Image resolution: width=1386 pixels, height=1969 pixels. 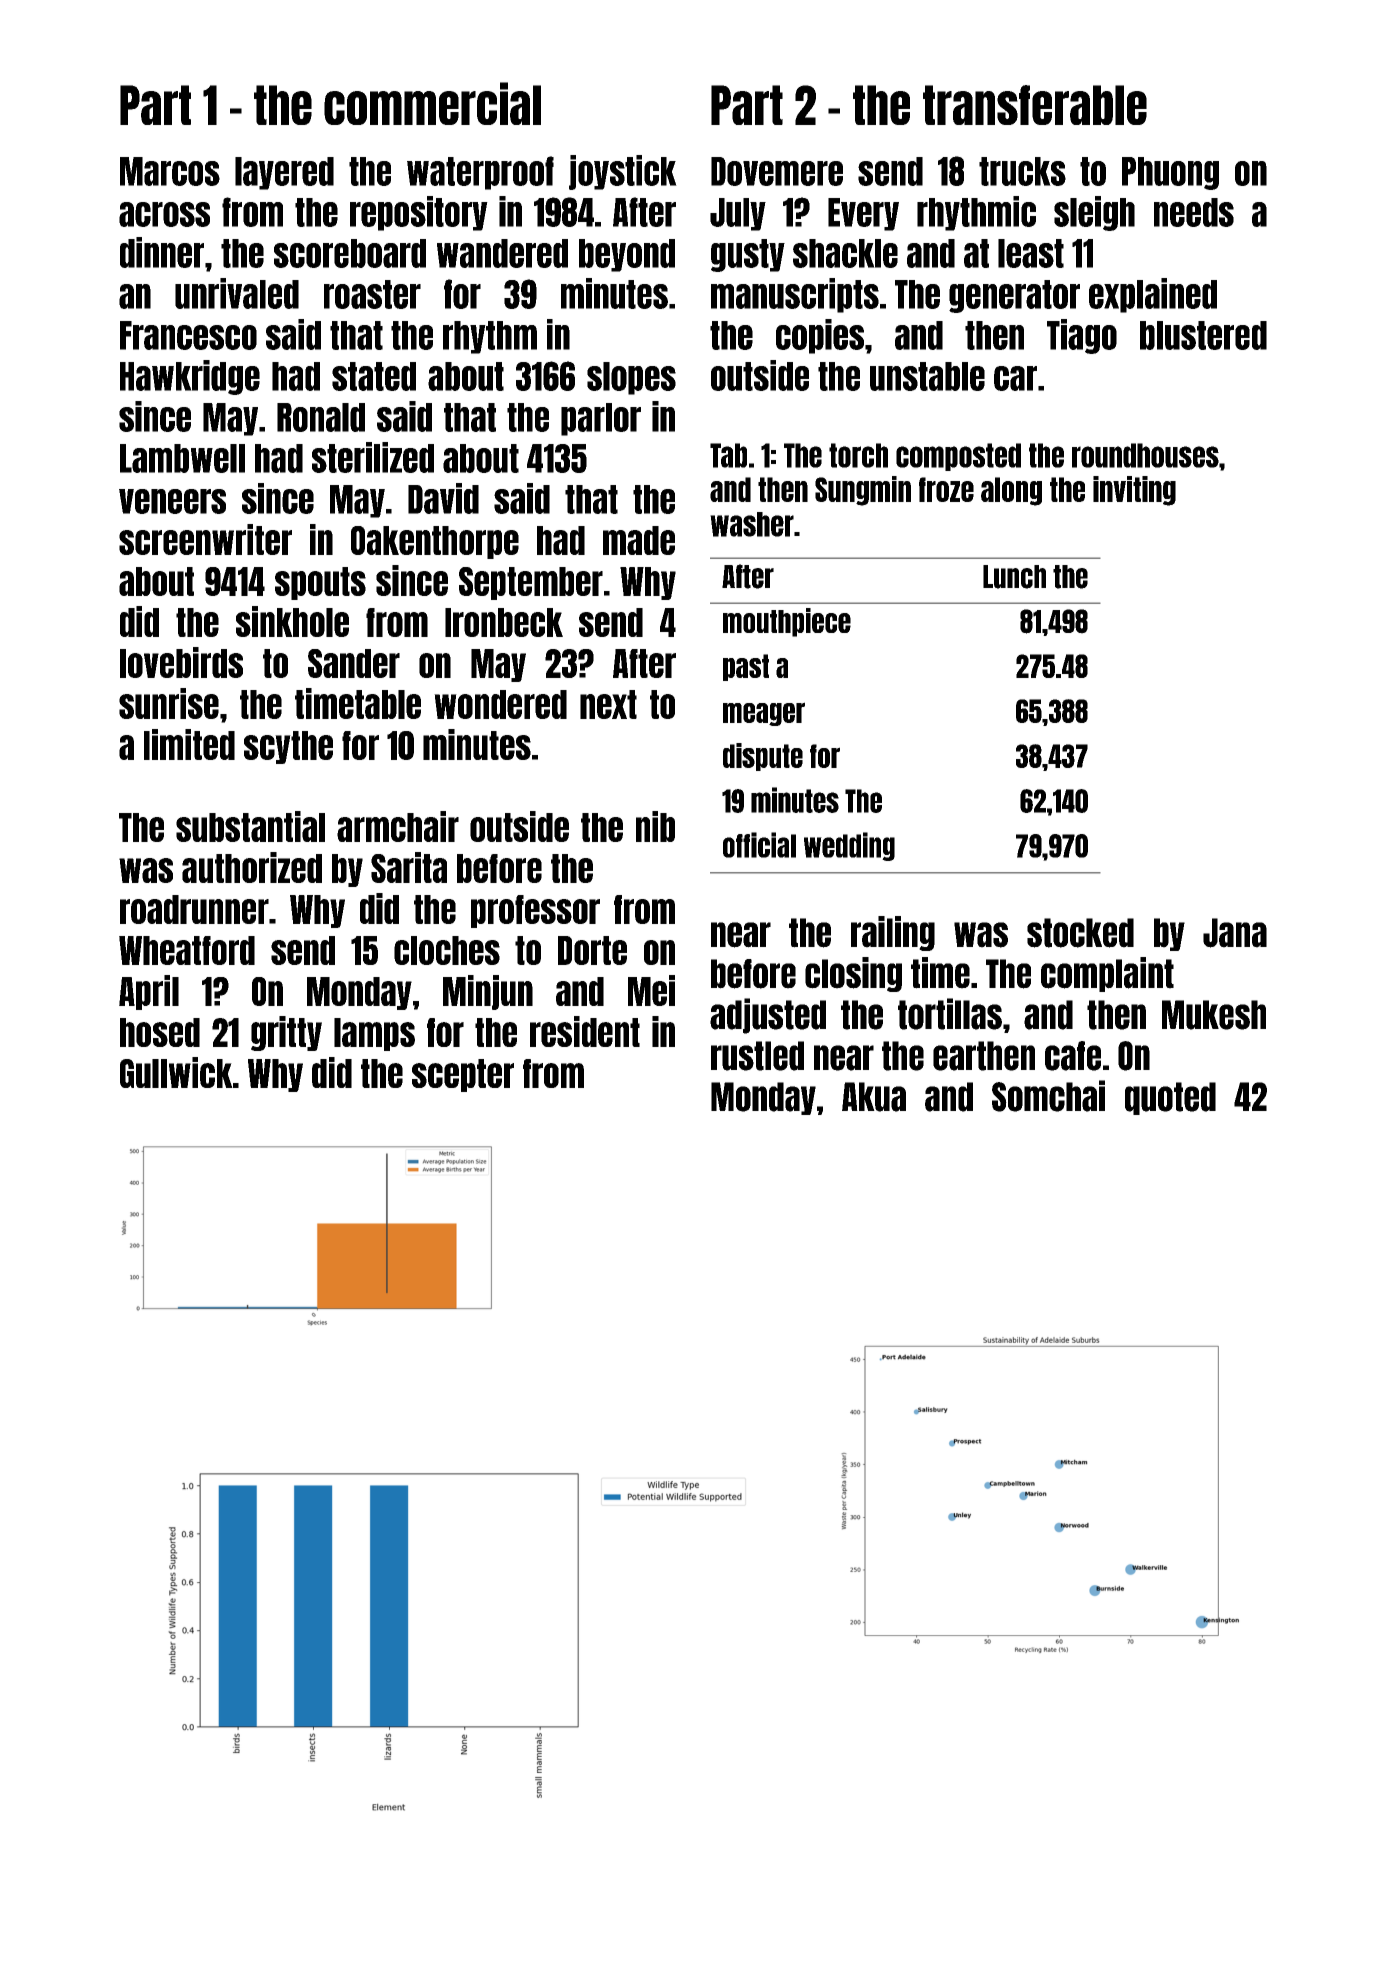 I want to click on Lunch, so click(x=1014, y=577).
